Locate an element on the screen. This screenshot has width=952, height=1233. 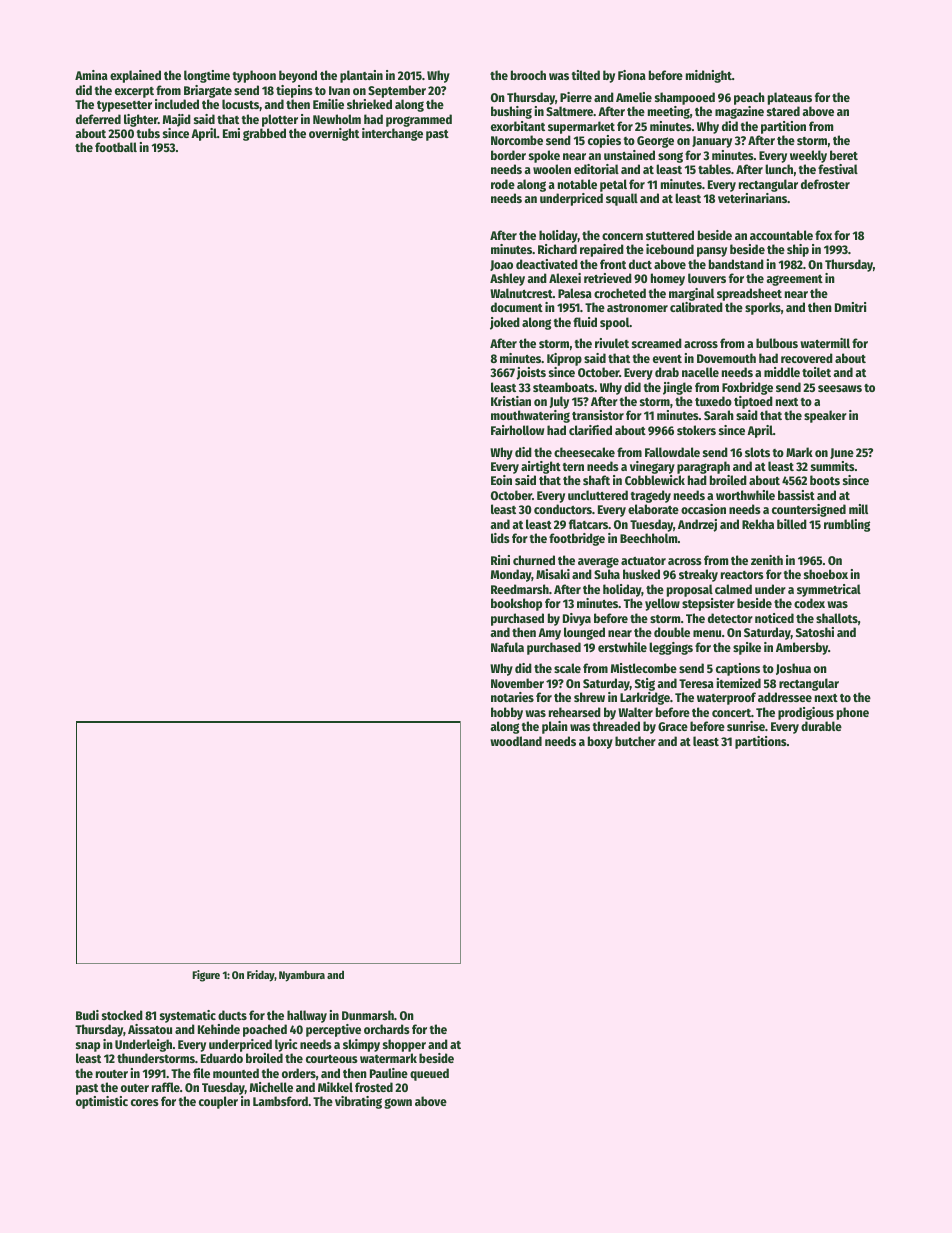
shoebox is located at coordinates (826, 574).
